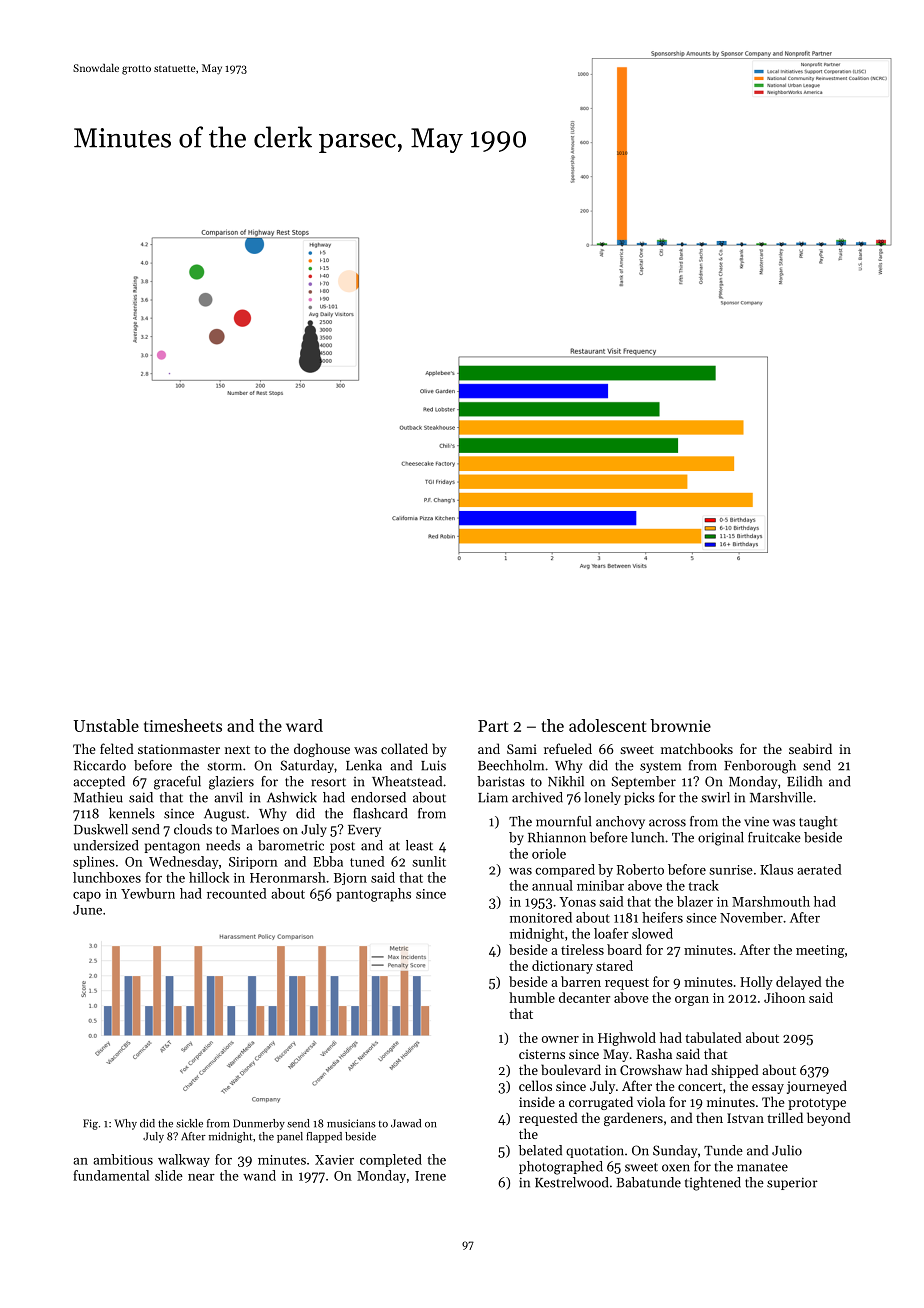 This page has height=1308, width=924. What do you see at coordinates (571, 1069) in the page?
I see `boulevard` at bounding box center [571, 1069].
